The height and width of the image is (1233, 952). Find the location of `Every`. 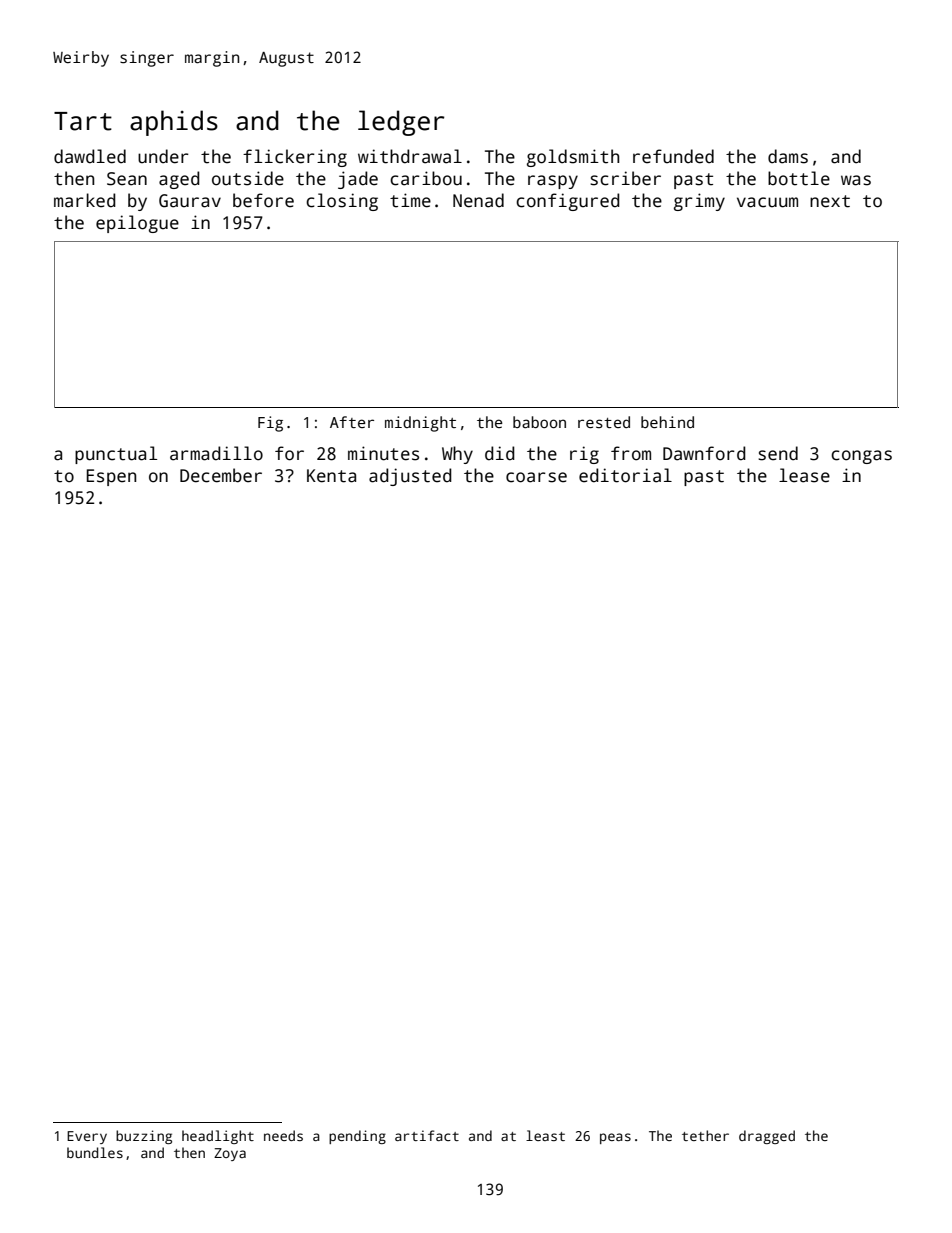

Every is located at coordinates (87, 1137).
